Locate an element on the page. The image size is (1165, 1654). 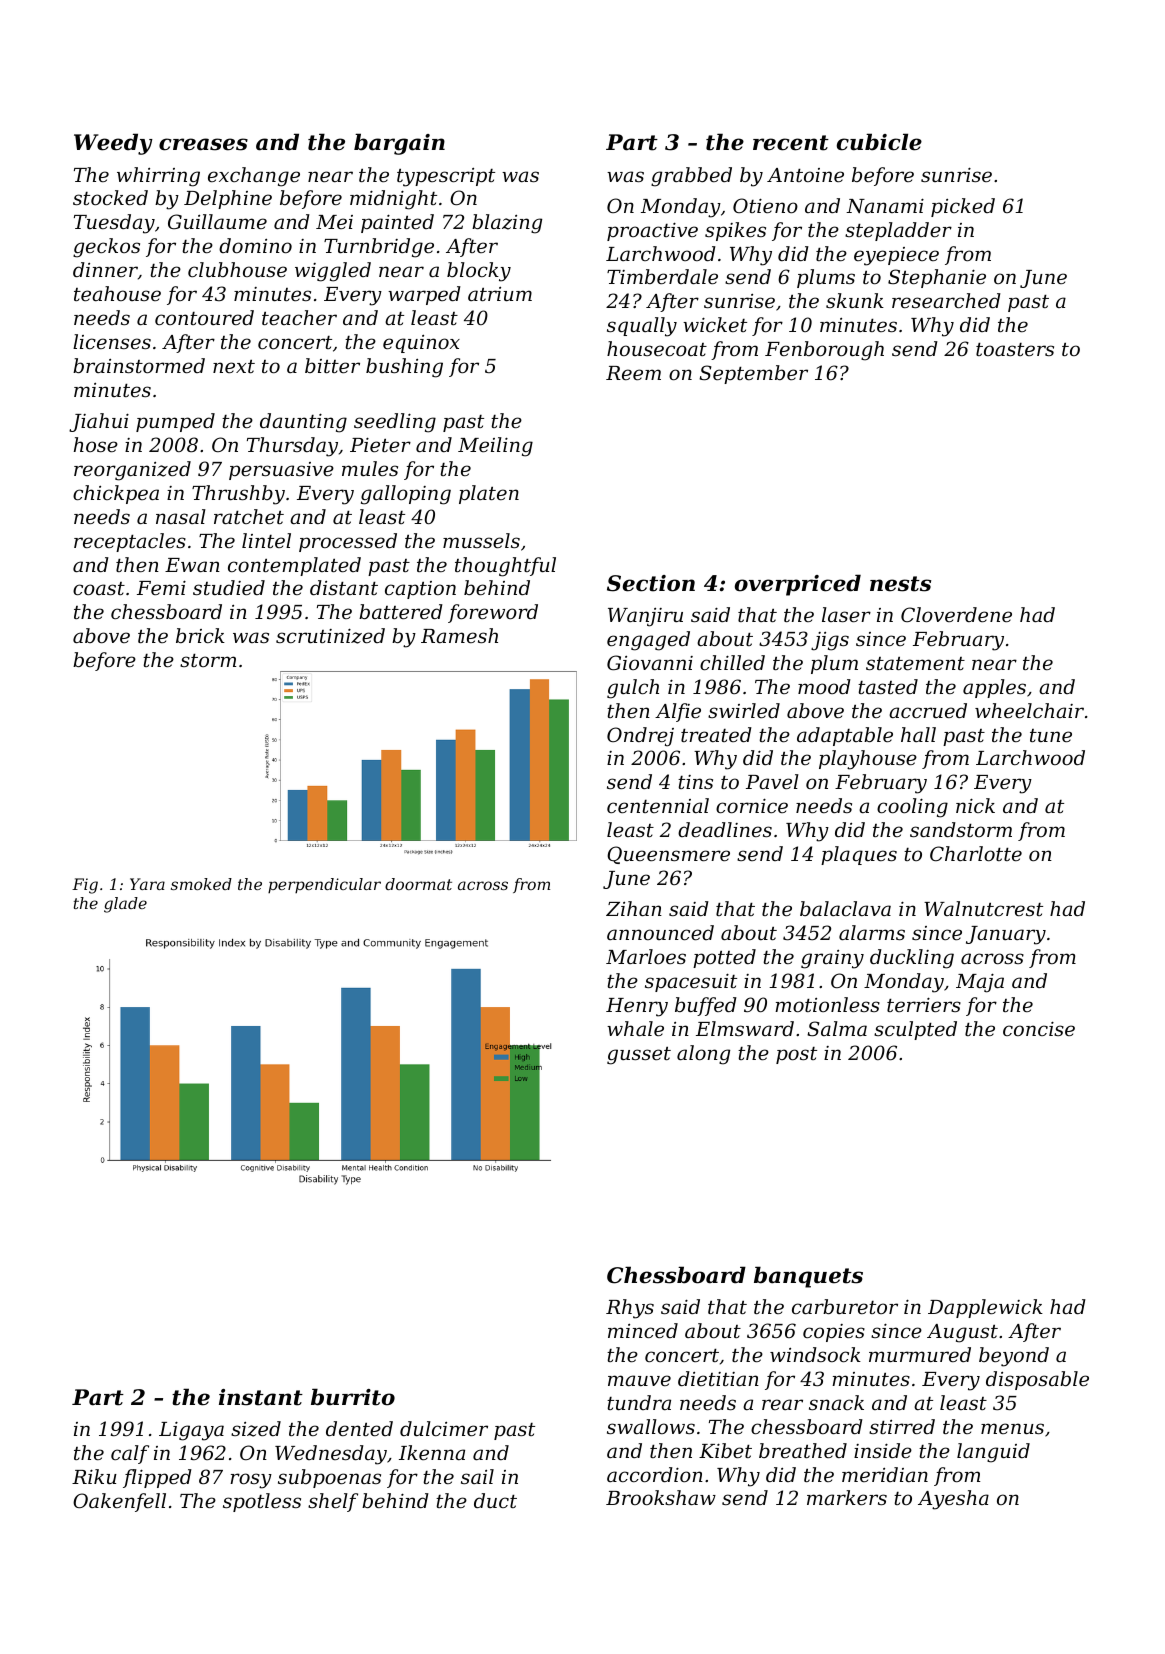
Ayesha is located at coordinates (953, 1500).
